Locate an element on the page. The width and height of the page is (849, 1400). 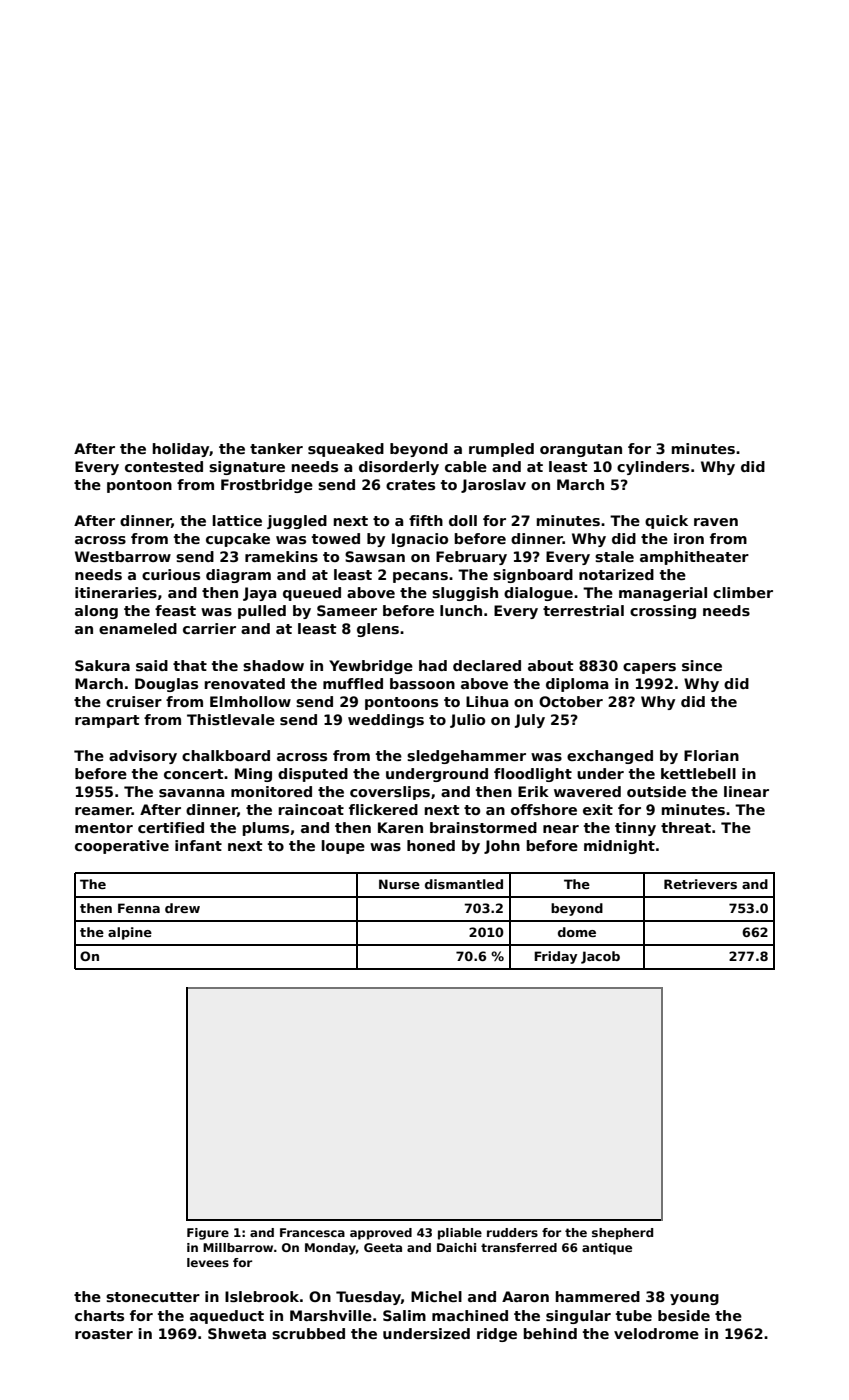
Figure is located at coordinates (208, 1234).
